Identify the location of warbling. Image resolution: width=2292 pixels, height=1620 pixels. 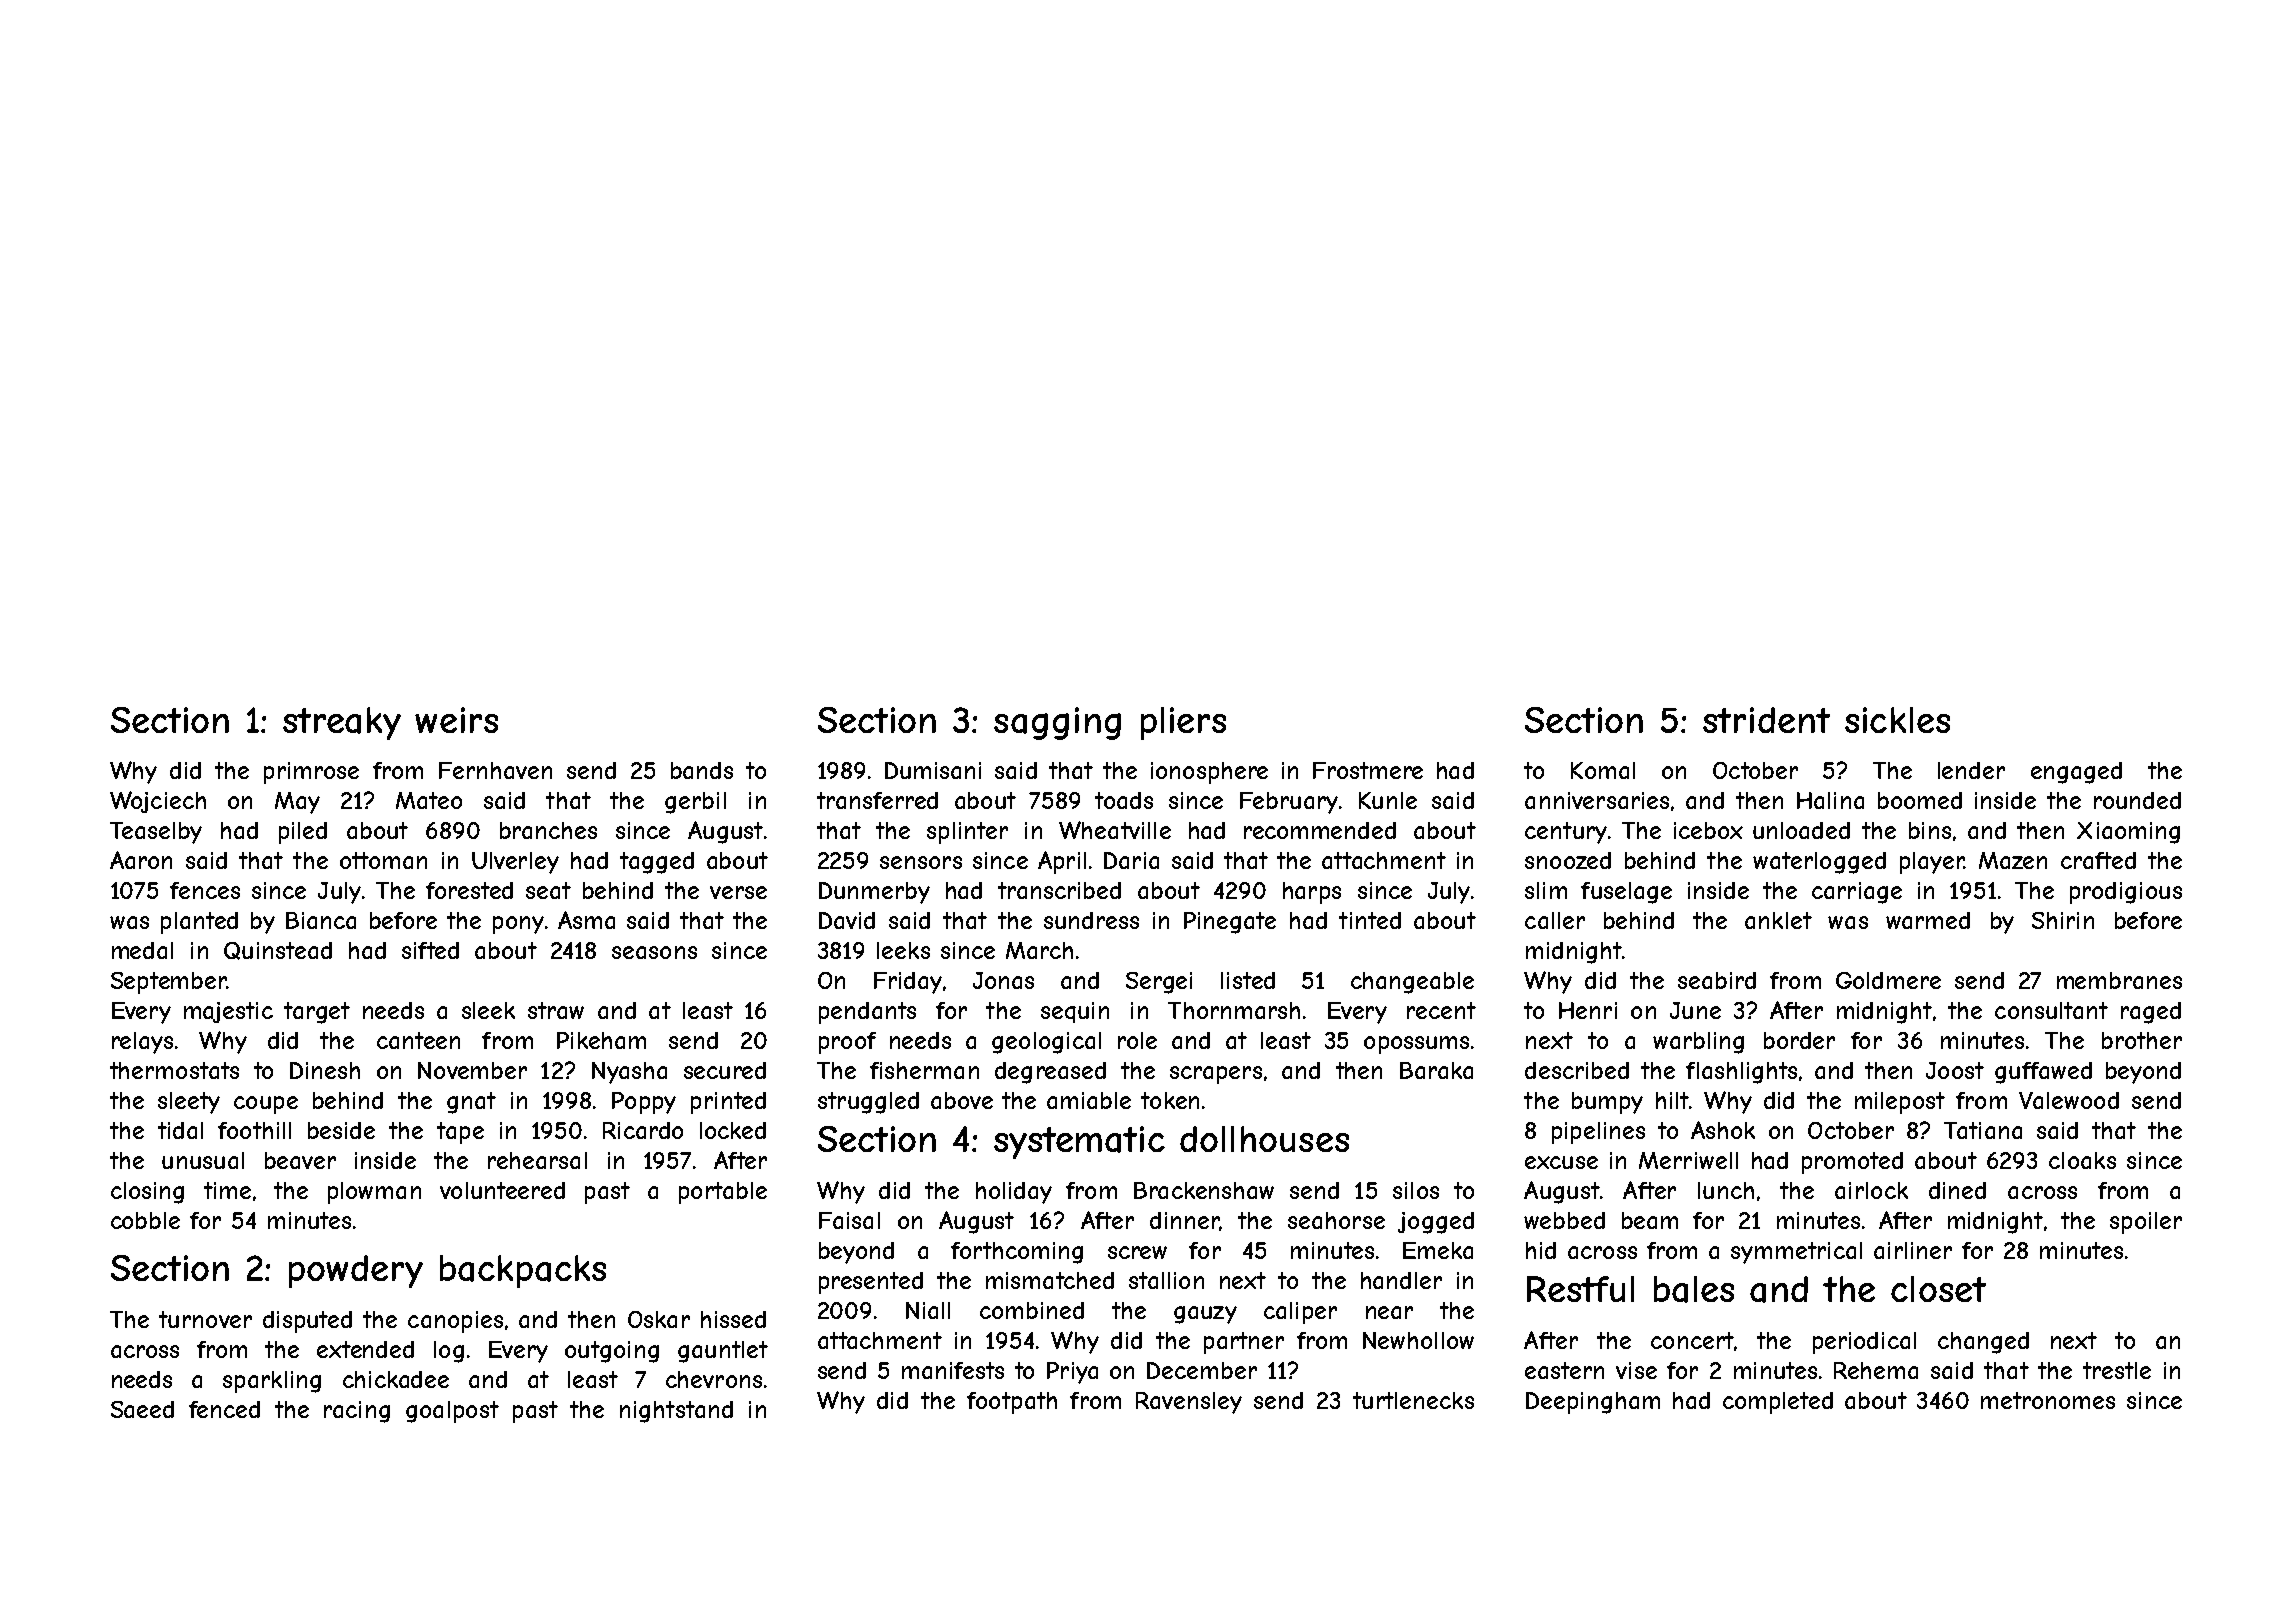
(1698, 1043).
